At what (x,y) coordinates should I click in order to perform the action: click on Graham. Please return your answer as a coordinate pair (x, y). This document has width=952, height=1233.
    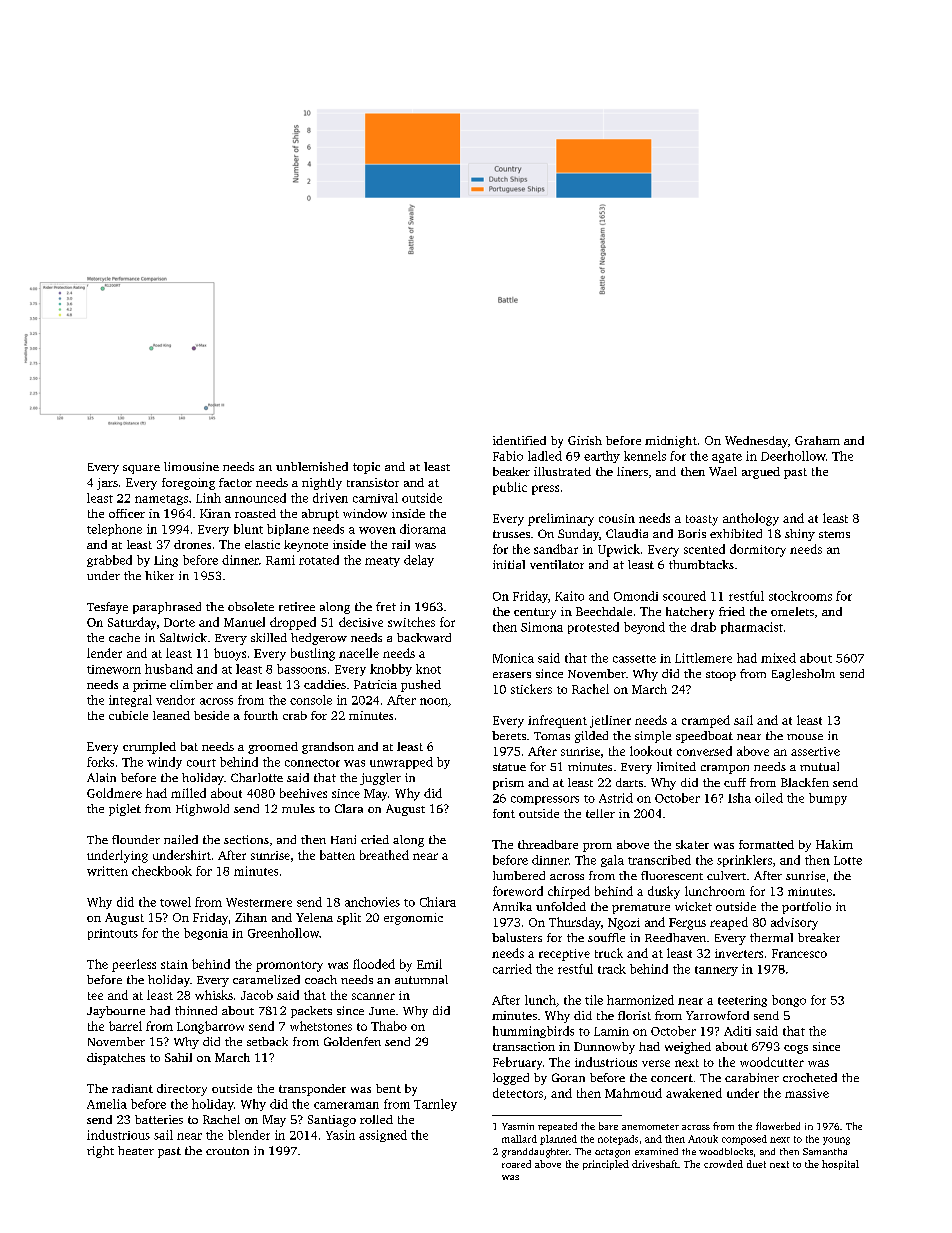
    Looking at the image, I should click on (817, 440).
